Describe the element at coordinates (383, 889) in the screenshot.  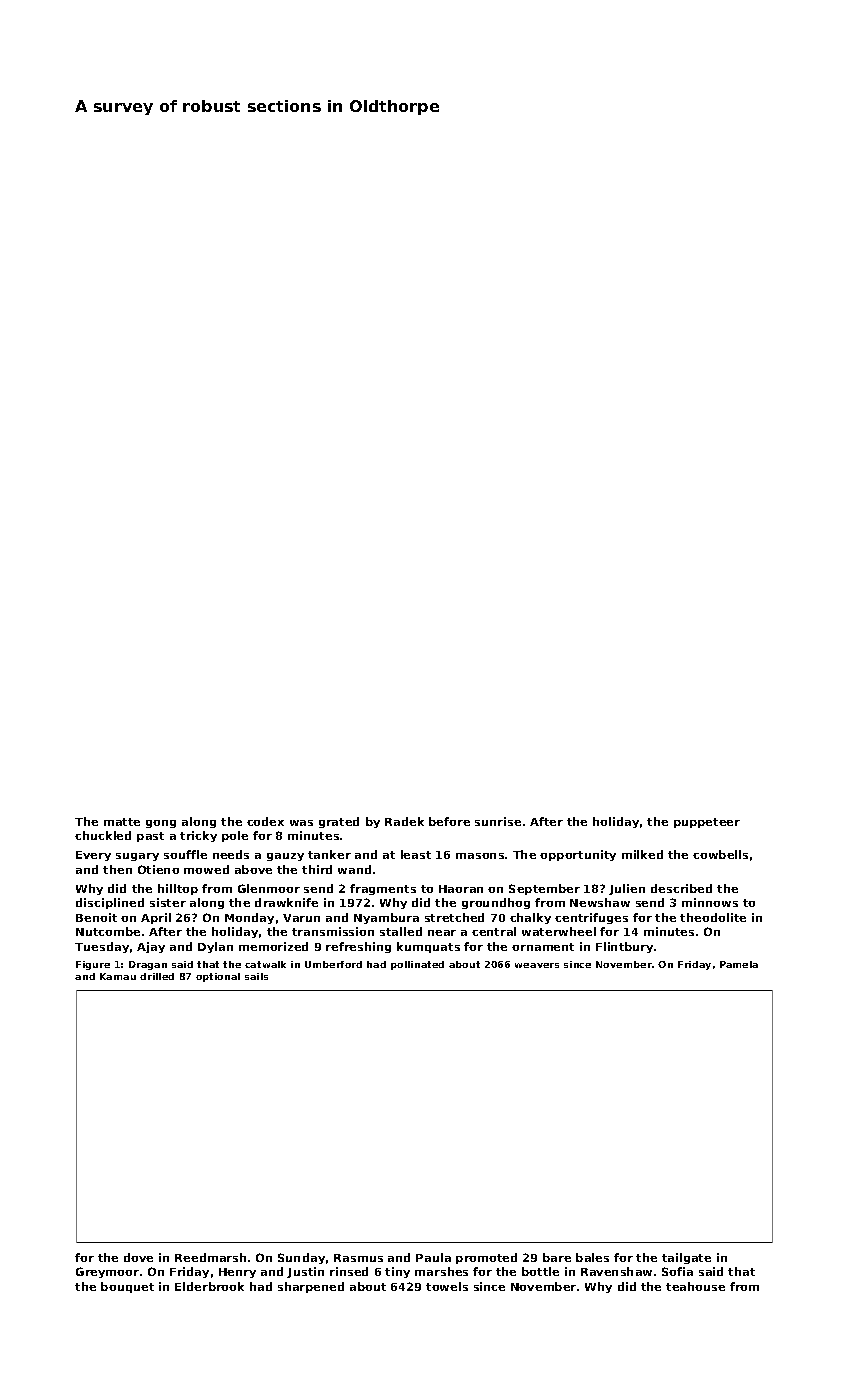
I see `fragments` at that location.
